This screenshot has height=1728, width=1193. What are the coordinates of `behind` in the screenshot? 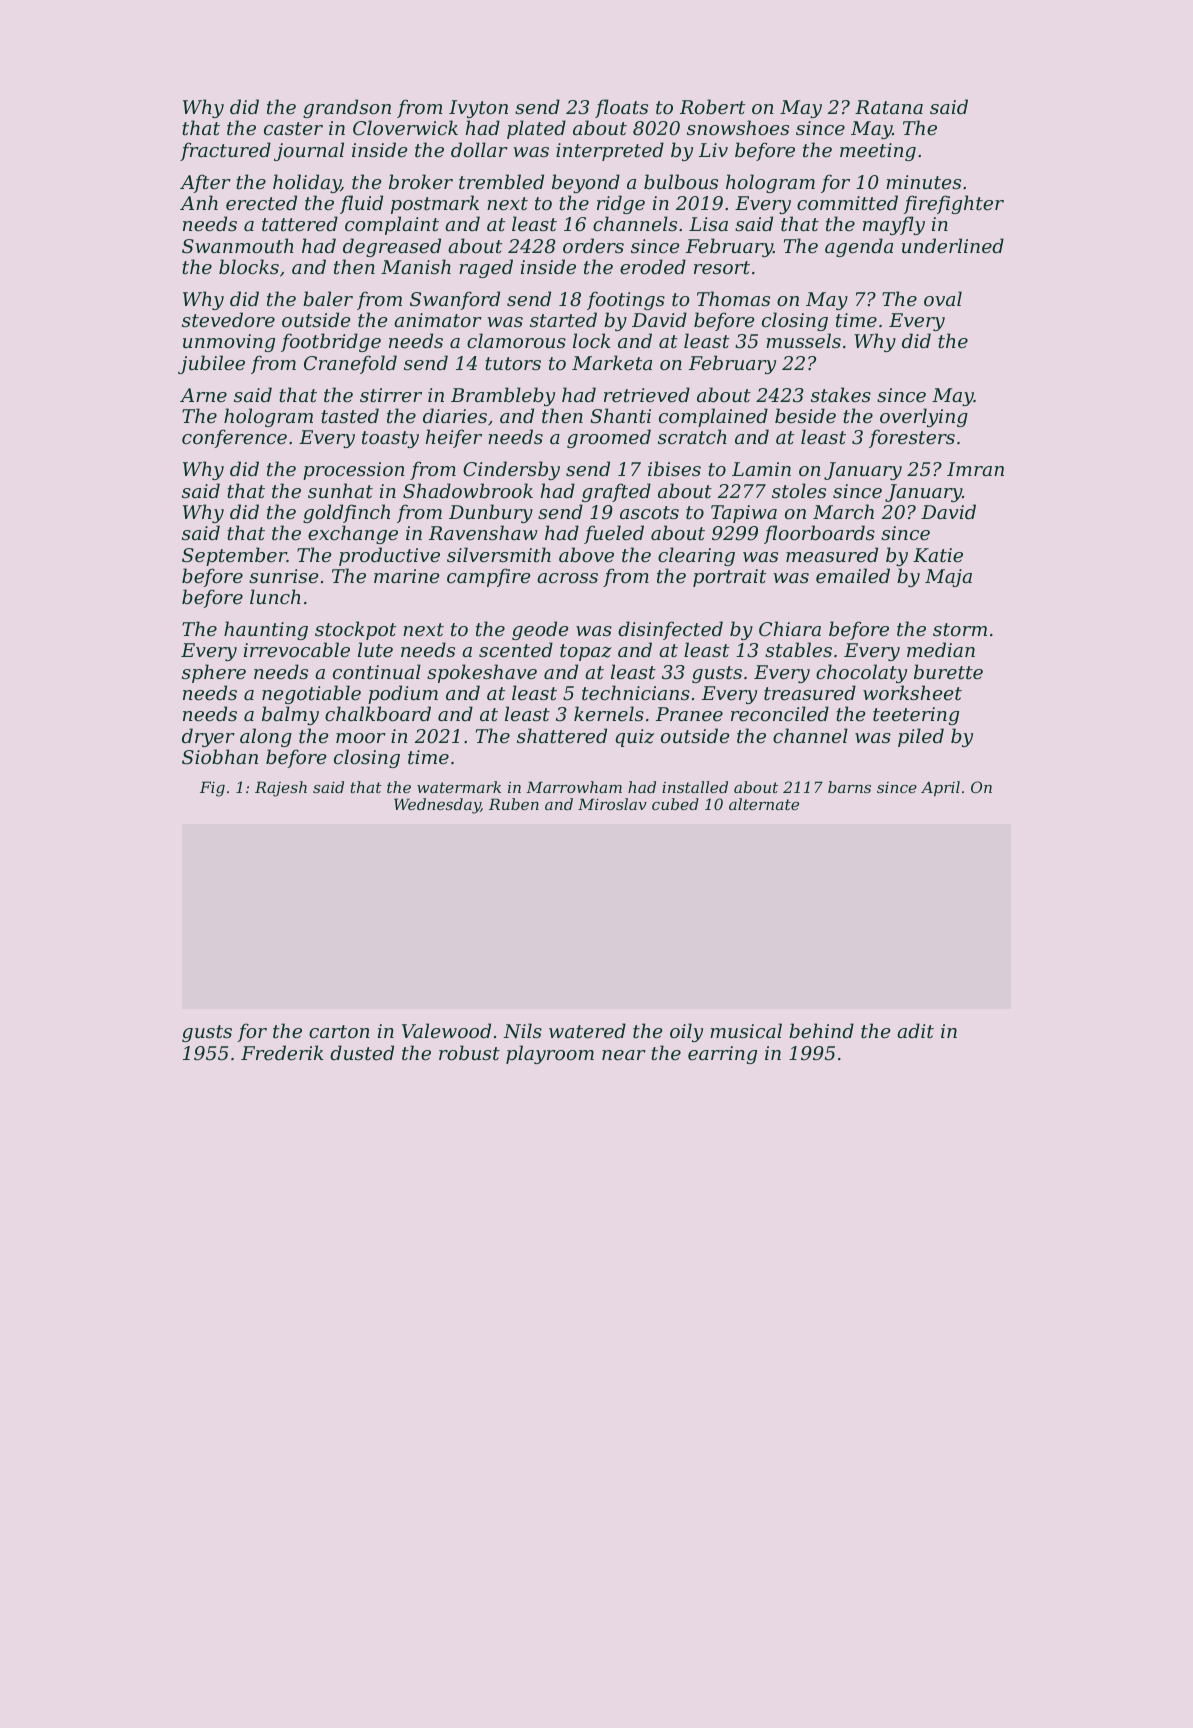 It's located at (821, 1030).
